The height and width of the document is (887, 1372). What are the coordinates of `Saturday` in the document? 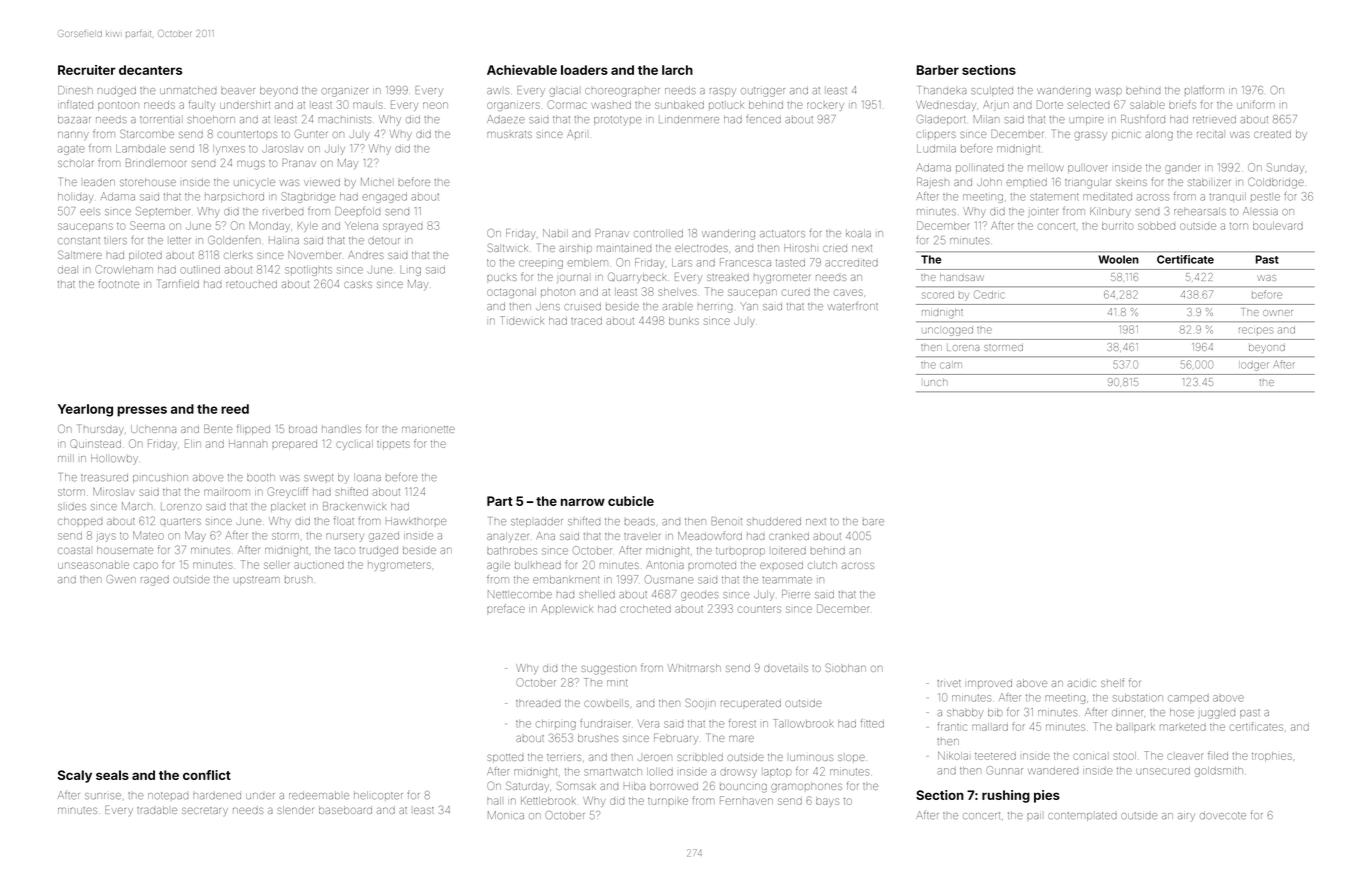 It's located at (527, 786).
